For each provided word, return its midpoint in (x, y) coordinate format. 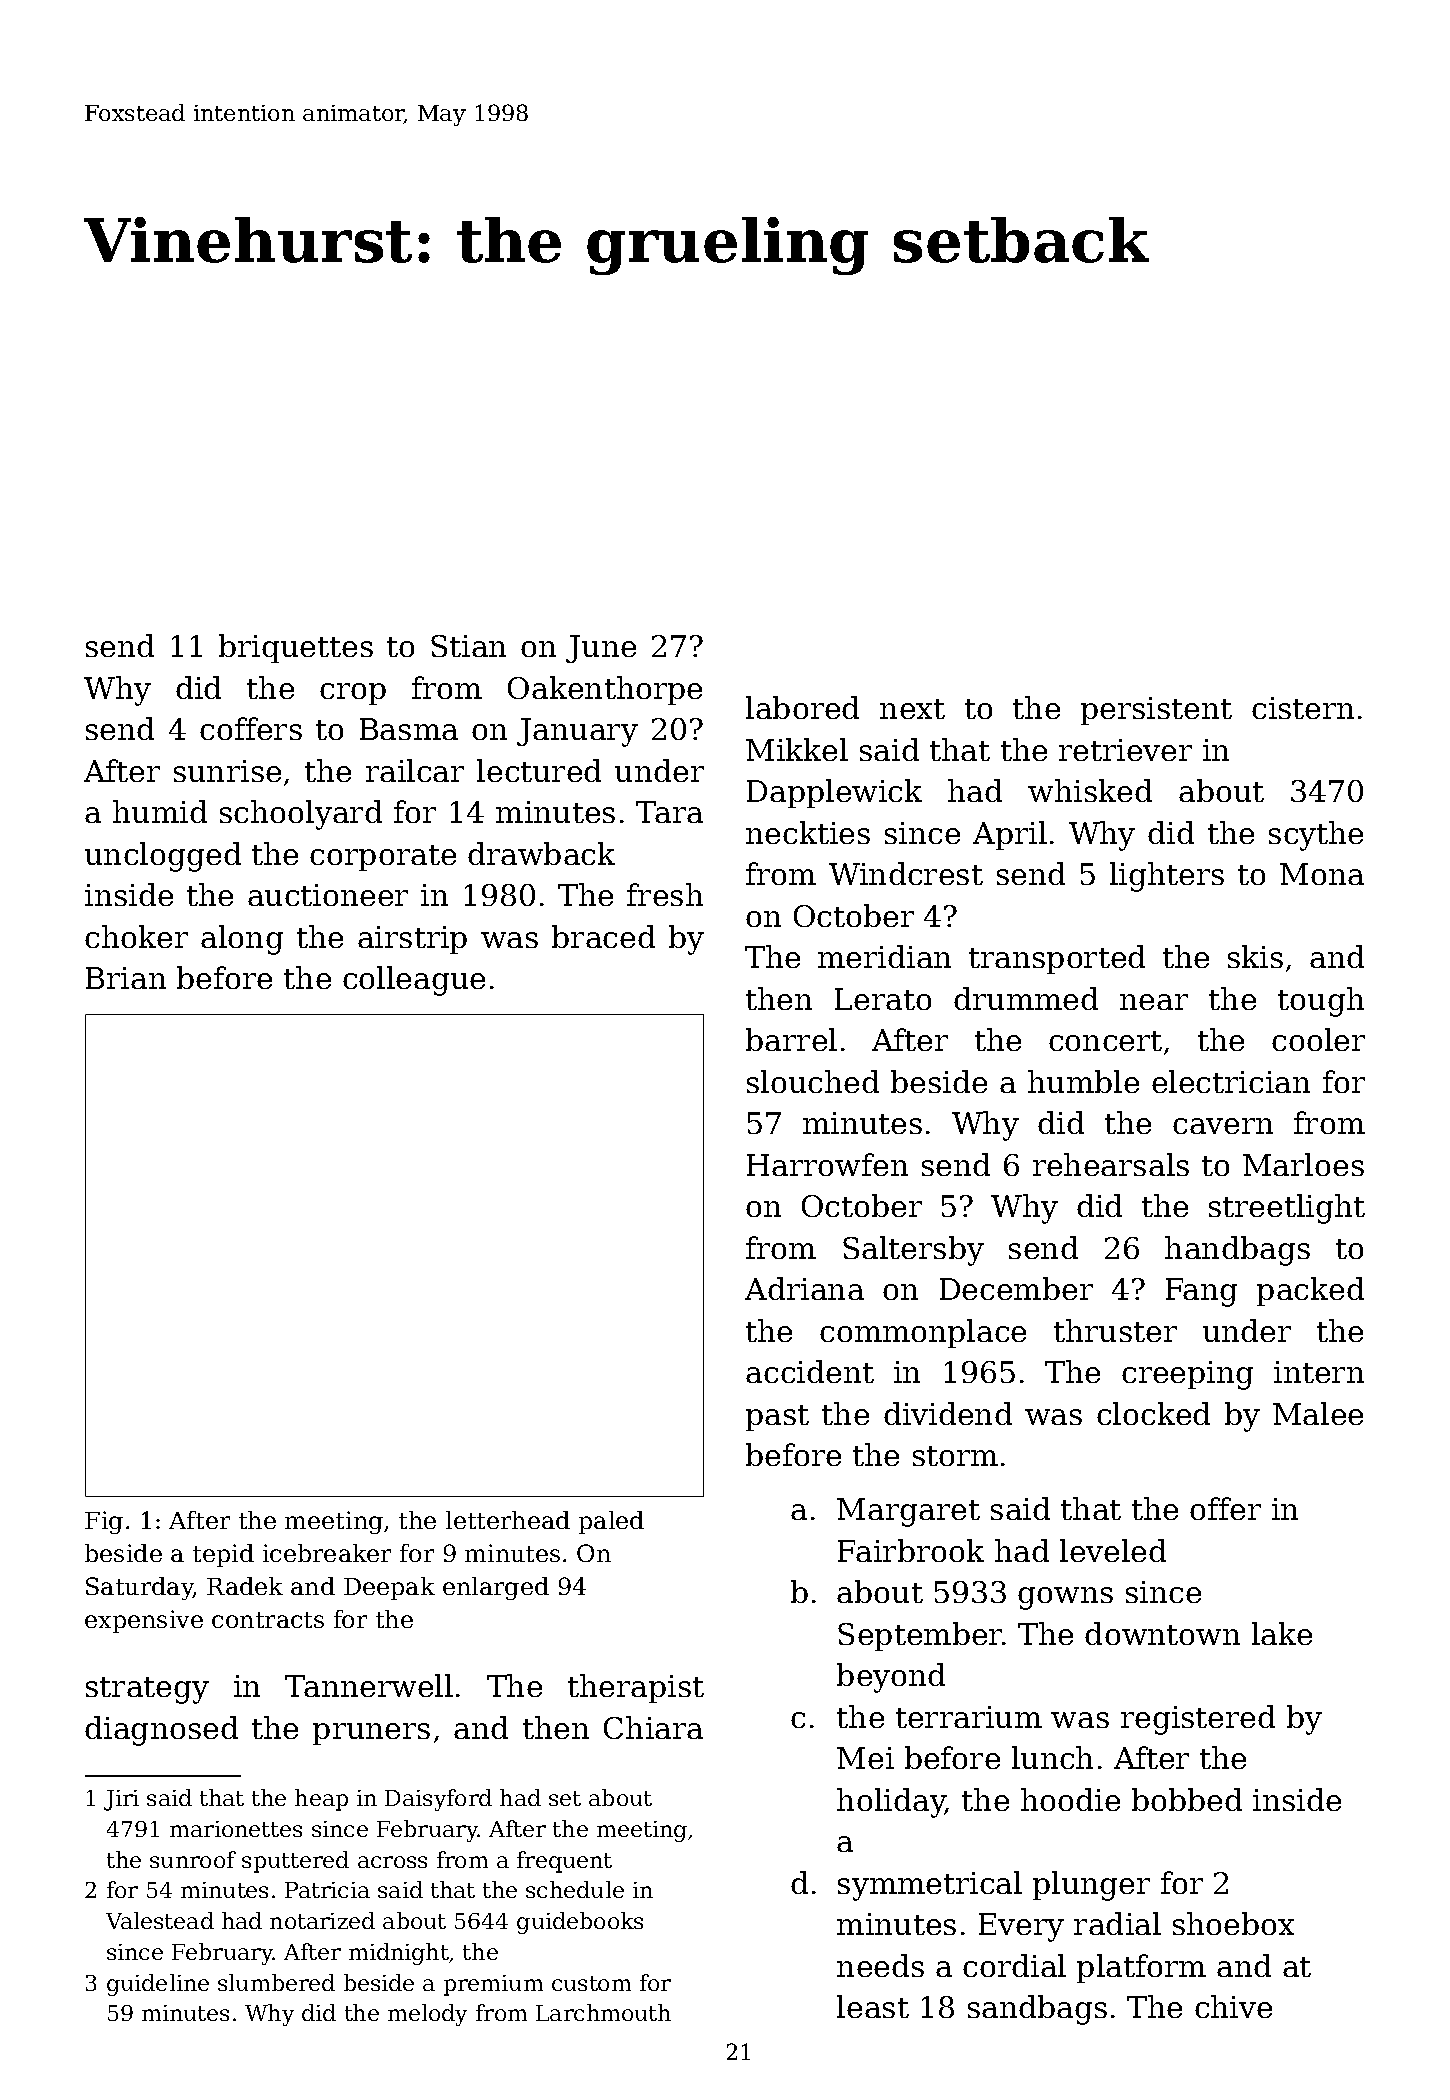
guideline (158, 1985)
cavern (1223, 1126)
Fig (104, 1522)
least (873, 2006)
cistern (1303, 708)
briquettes (296, 648)
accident (810, 1371)
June (601, 649)
